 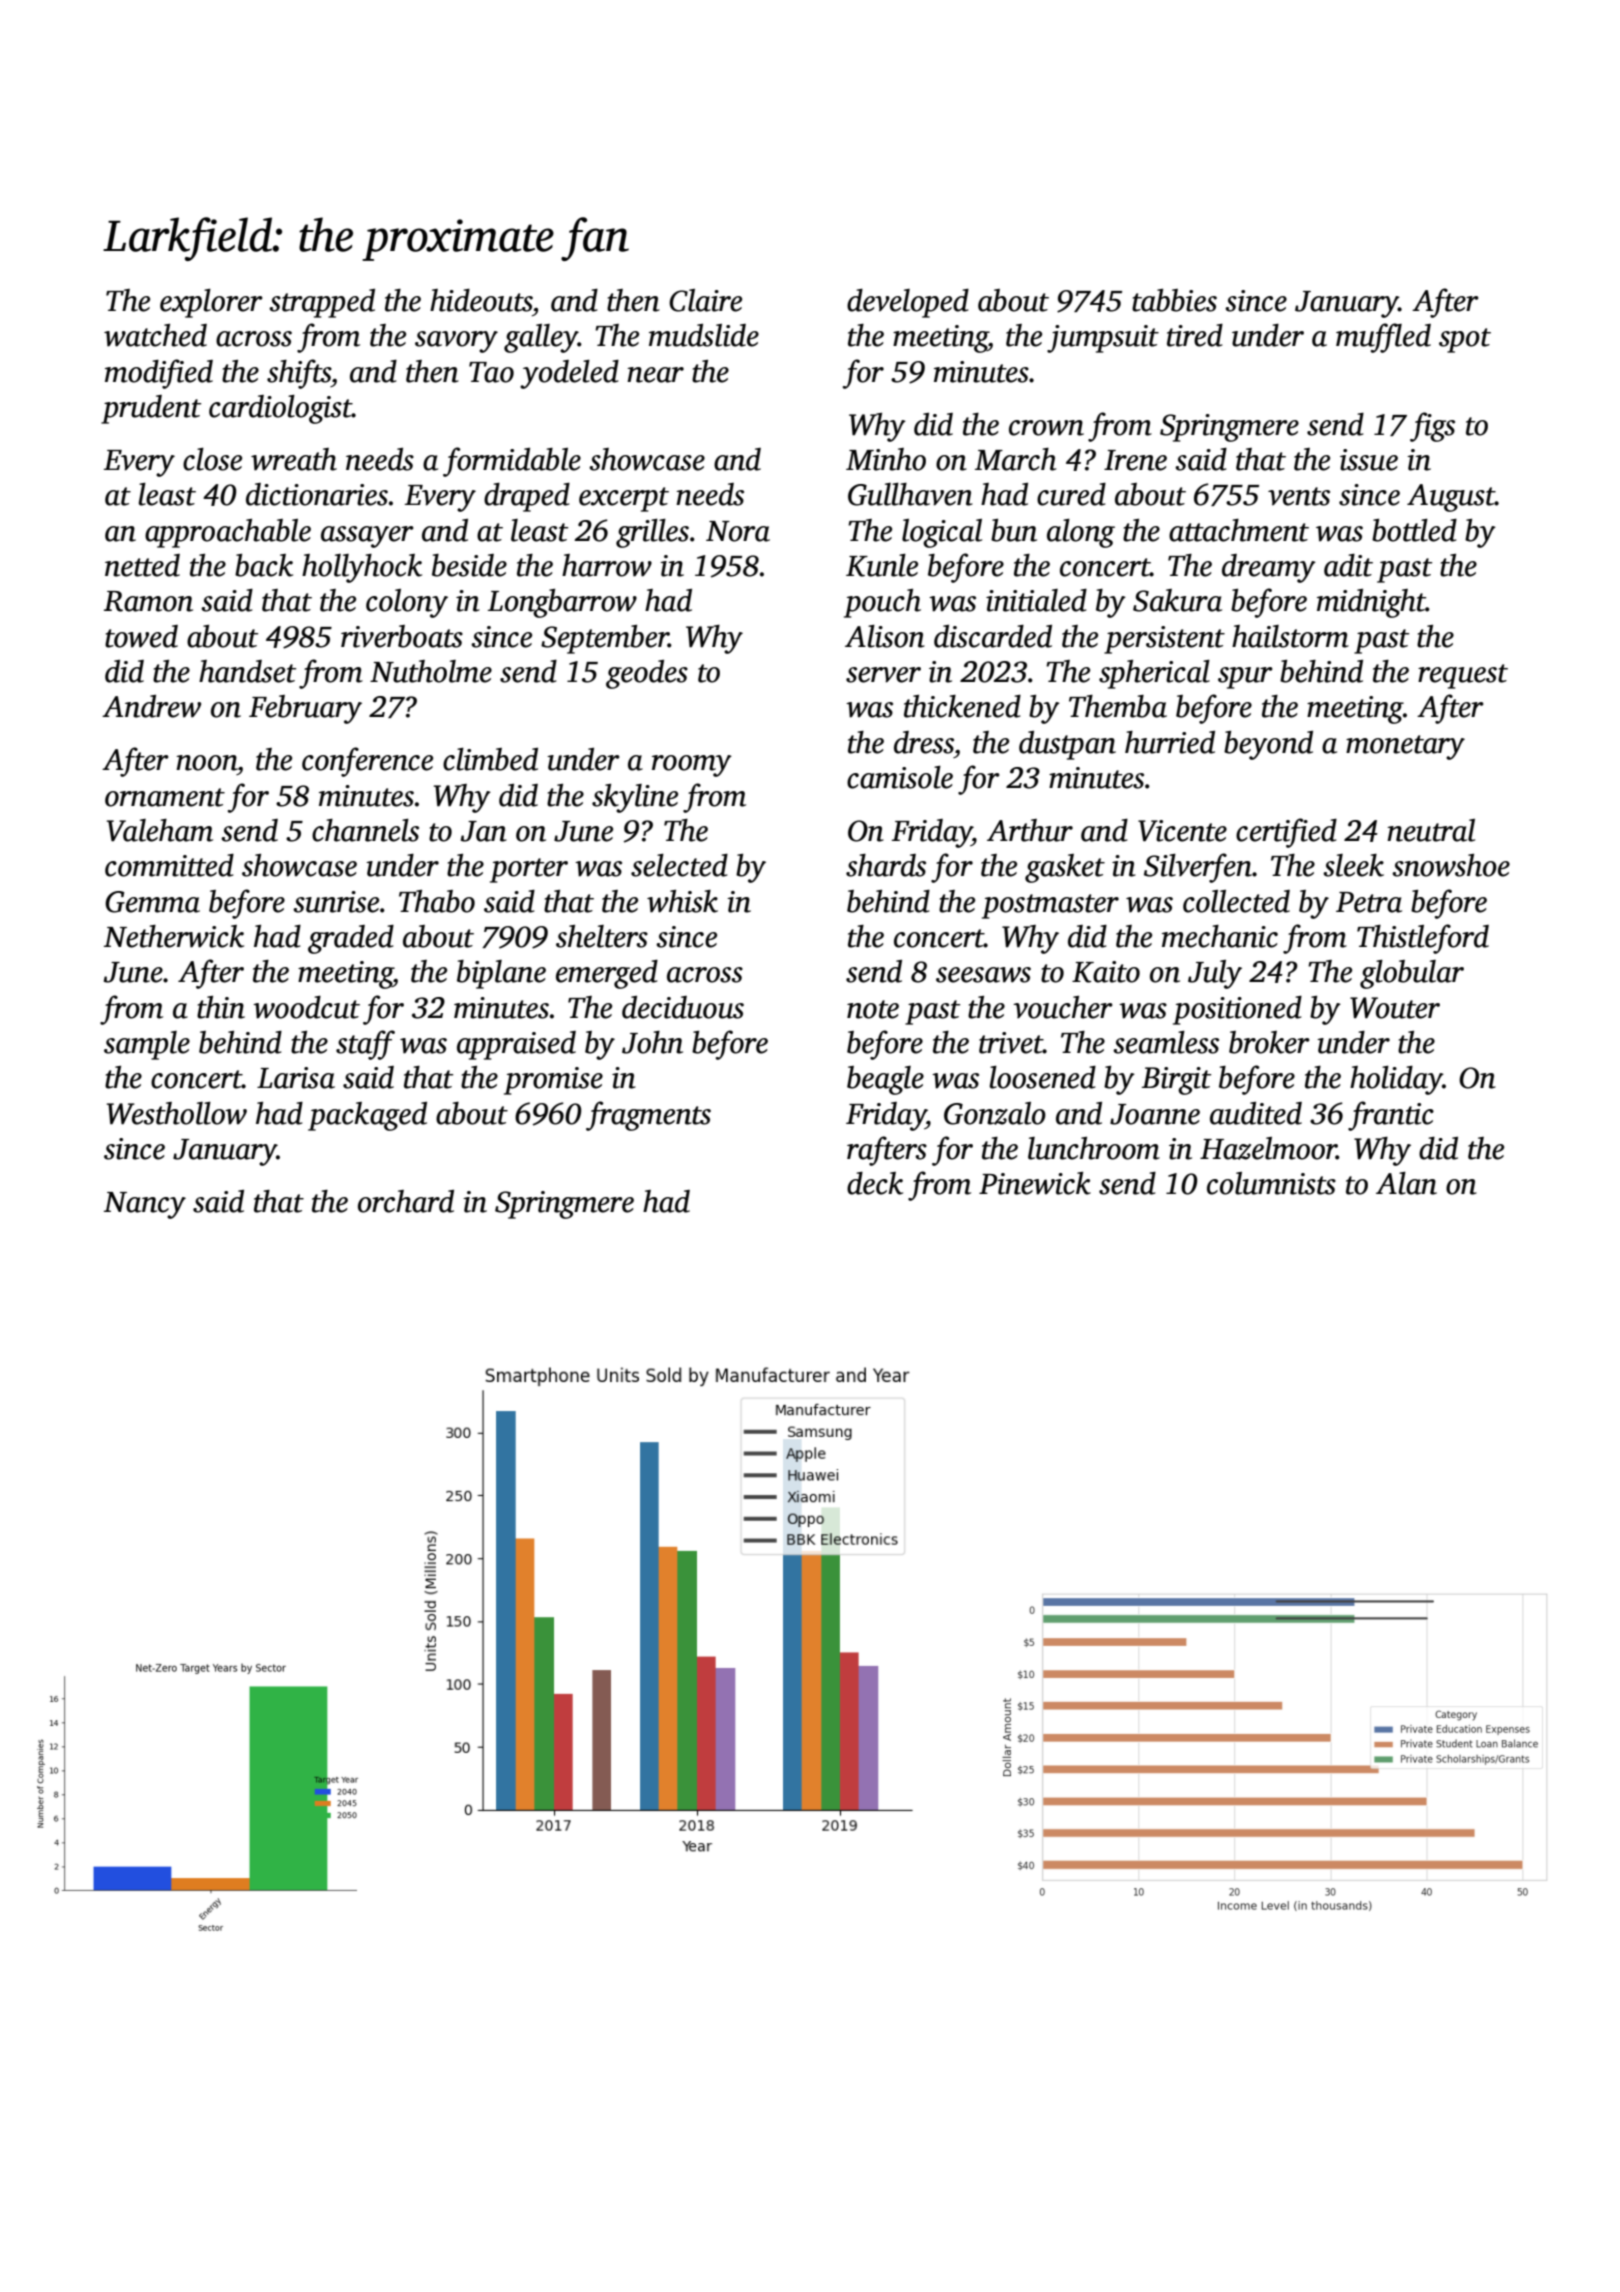 What do you see at coordinates (336, 902) in the image?
I see `sunrise` at bounding box center [336, 902].
